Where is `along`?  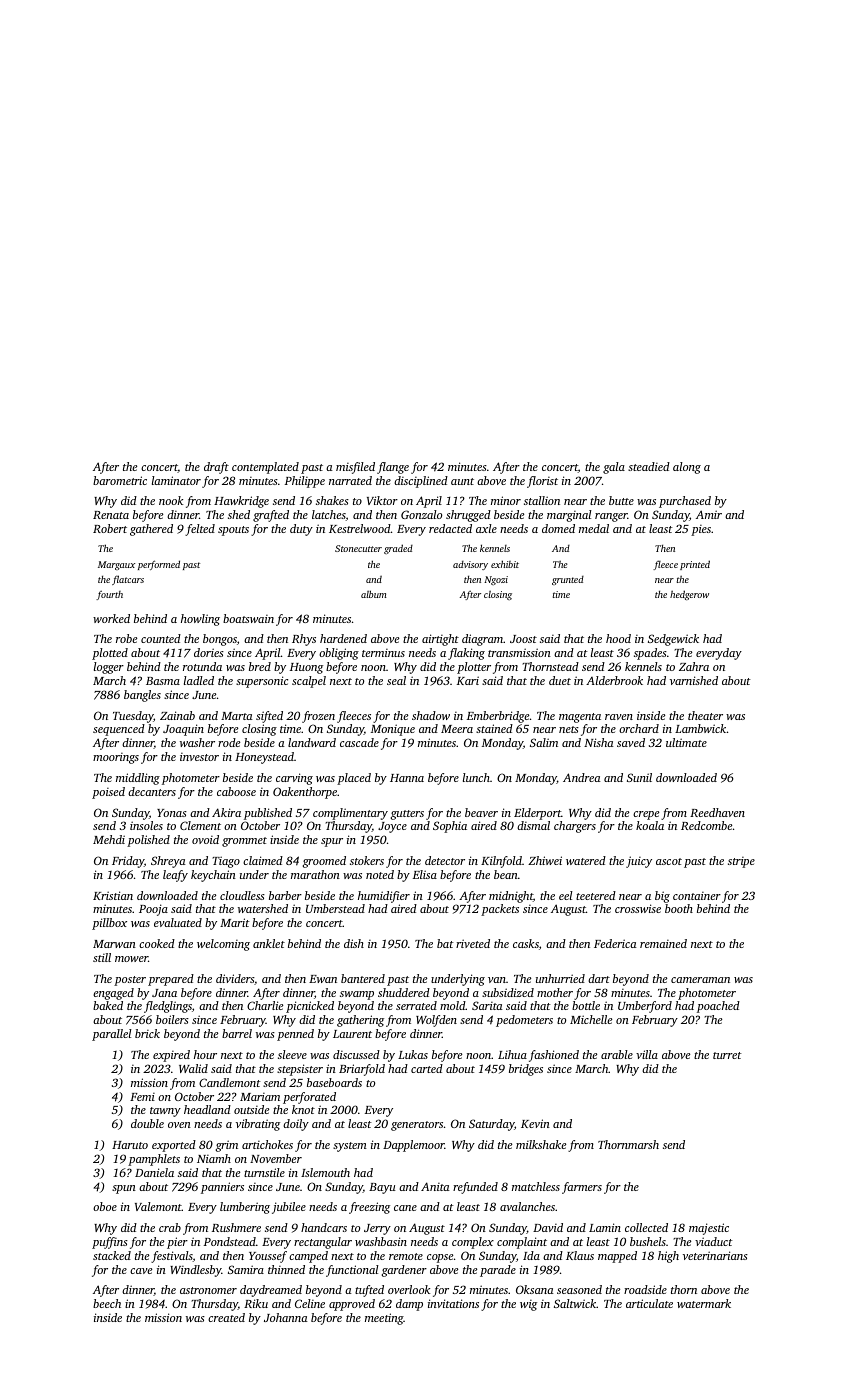 along is located at coordinates (687, 468).
